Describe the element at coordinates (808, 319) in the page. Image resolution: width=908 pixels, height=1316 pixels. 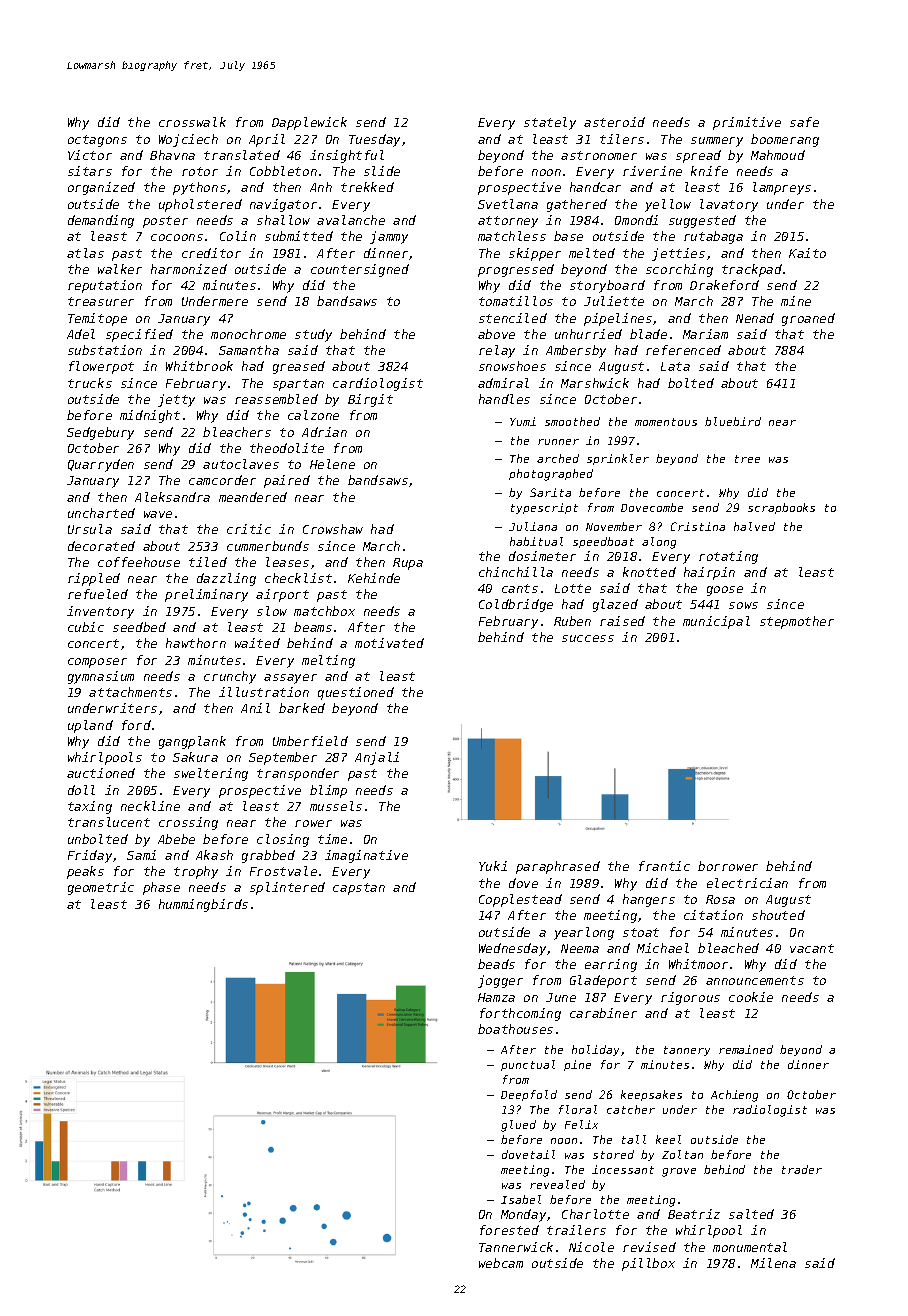
I see `groaned` at that location.
